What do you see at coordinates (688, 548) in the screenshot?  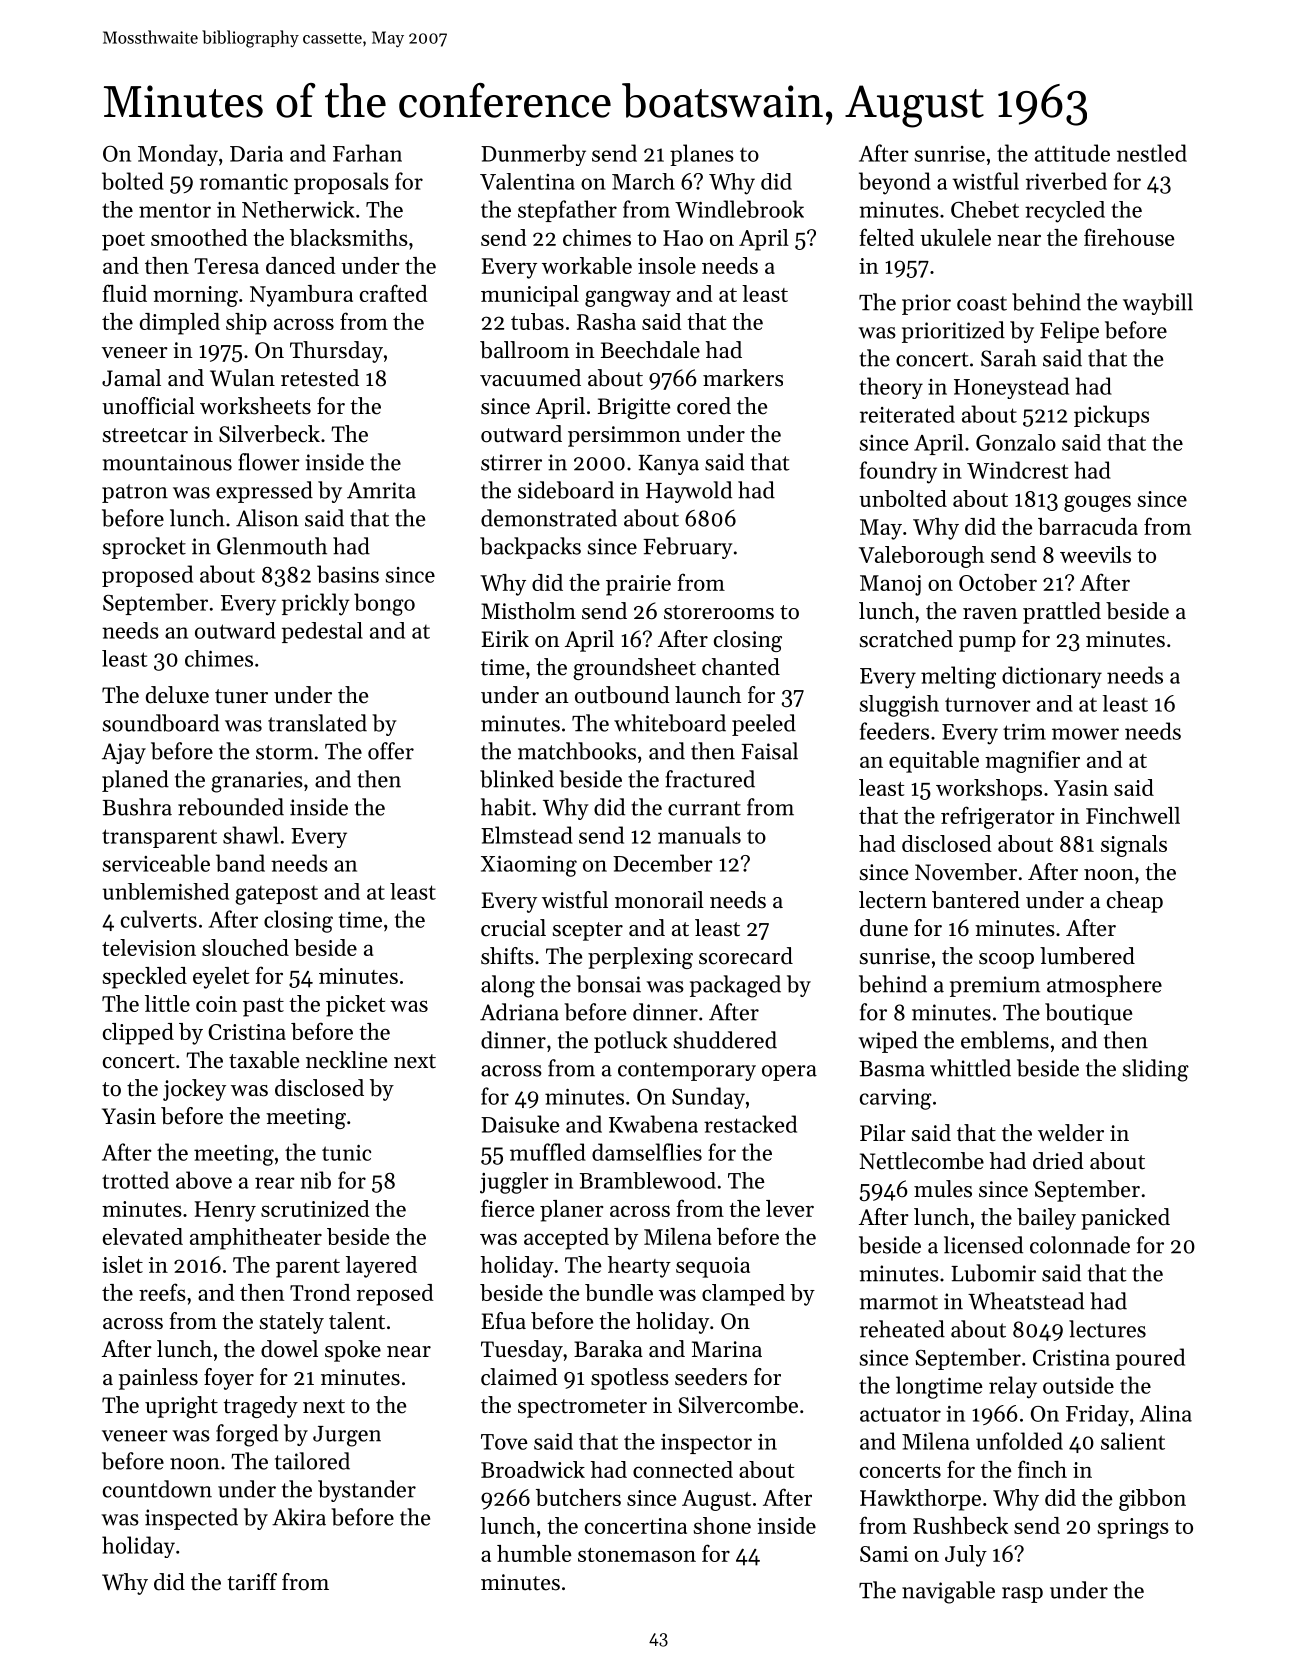 I see `February` at bounding box center [688, 548].
